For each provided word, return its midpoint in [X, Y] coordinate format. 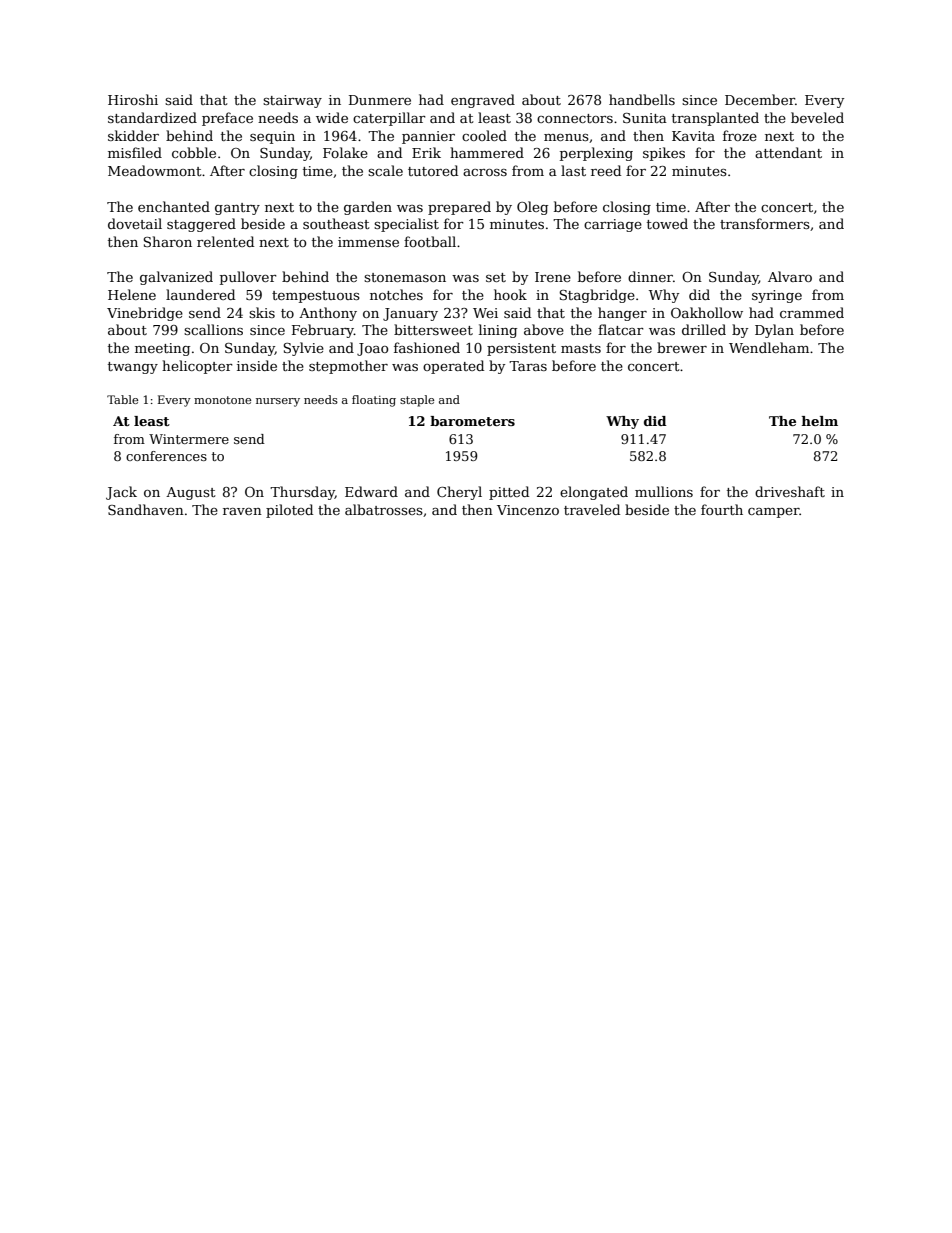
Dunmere [380, 100]
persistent [521, 349]
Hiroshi [133, 99]
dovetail [135, 223]
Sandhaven [146, 509]
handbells [642, 99]
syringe [777, 296]
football [430, 241]
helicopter [197, 367]
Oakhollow [707, 312]
